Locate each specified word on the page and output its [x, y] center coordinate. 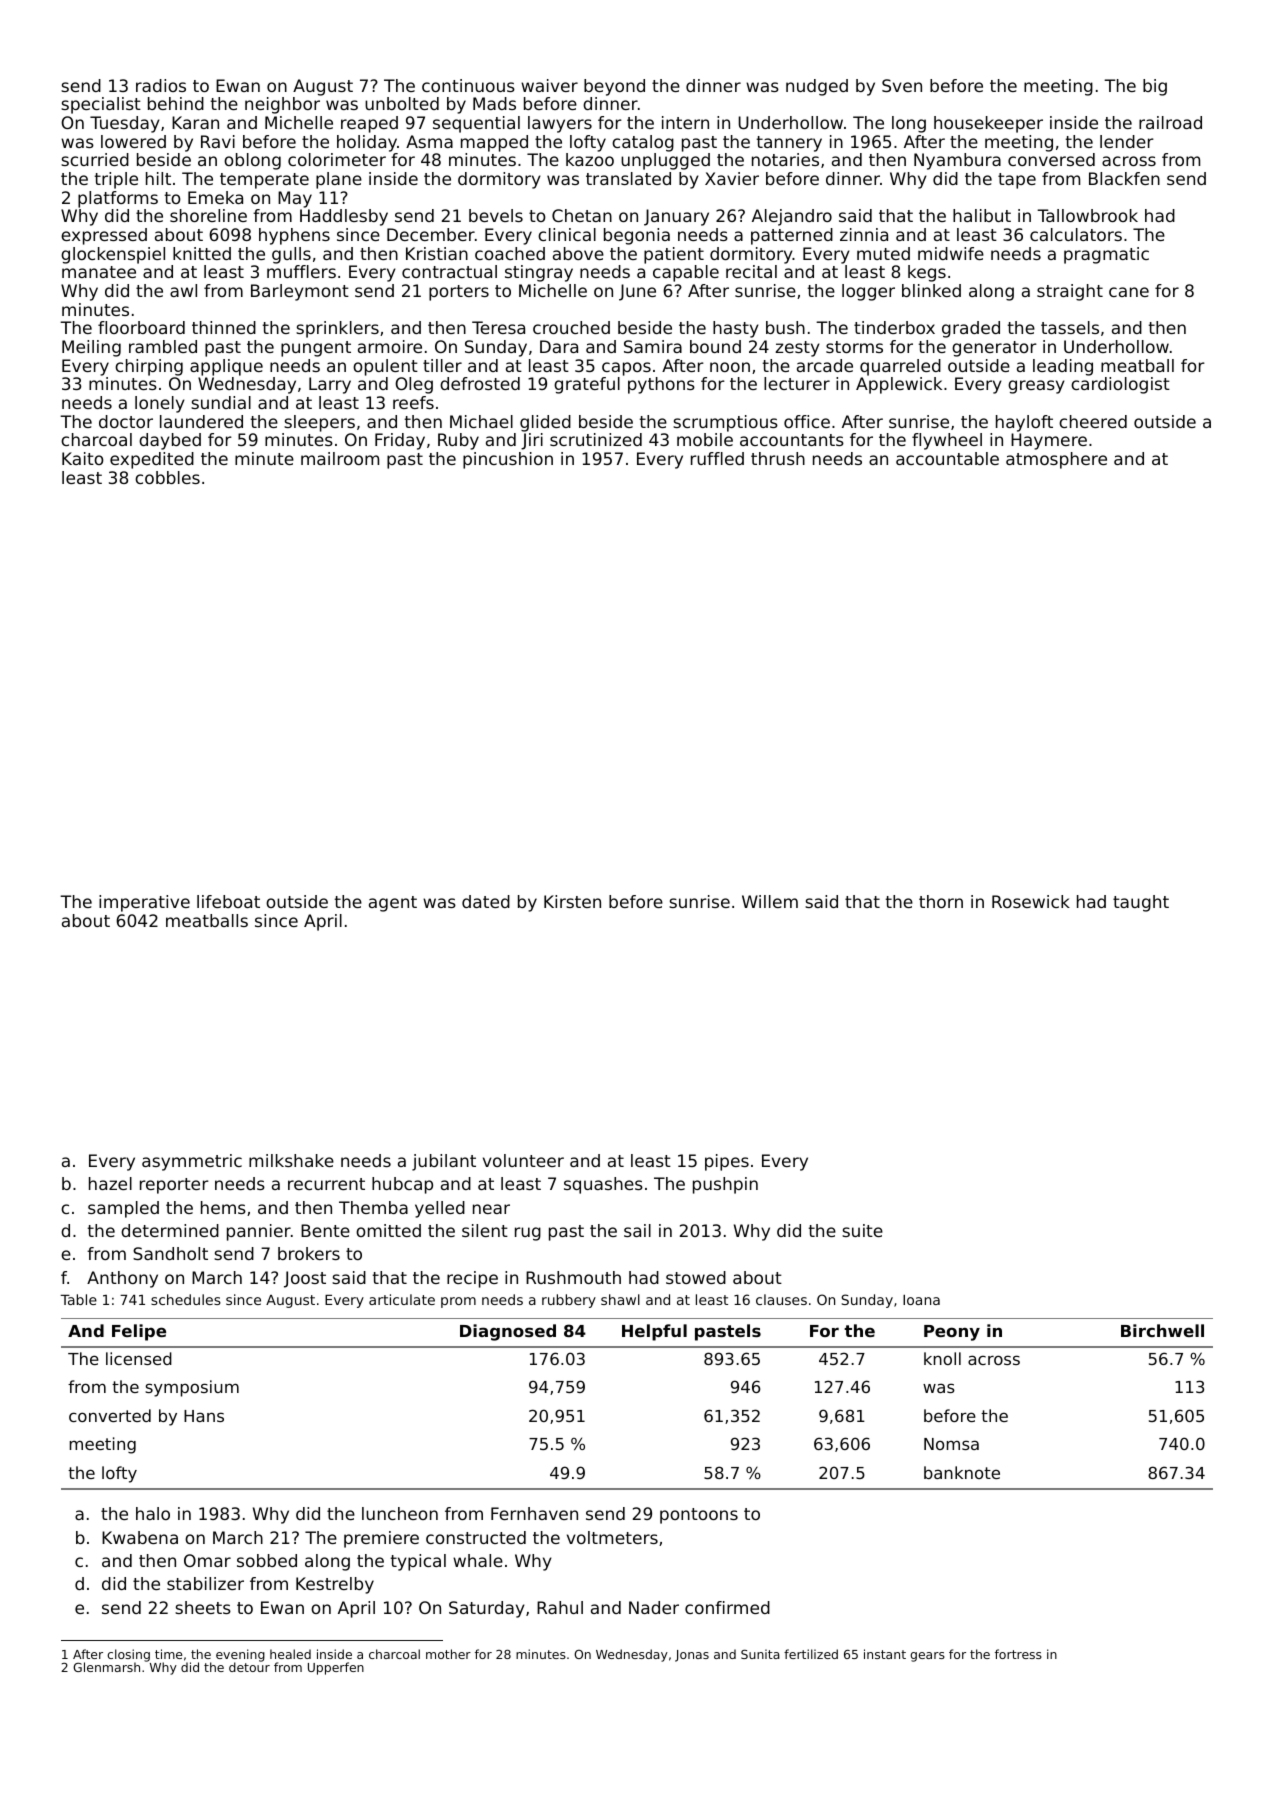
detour [249, 1667]
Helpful [654, 1332]
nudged [817, 87]
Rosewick [1031, 901]
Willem [770, 901]
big [1155, 87]
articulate [402, 1299]
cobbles [167, 477]
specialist [101, 105]
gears [927, 1657]
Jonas [692, 1656]
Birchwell [1162, 1330]
